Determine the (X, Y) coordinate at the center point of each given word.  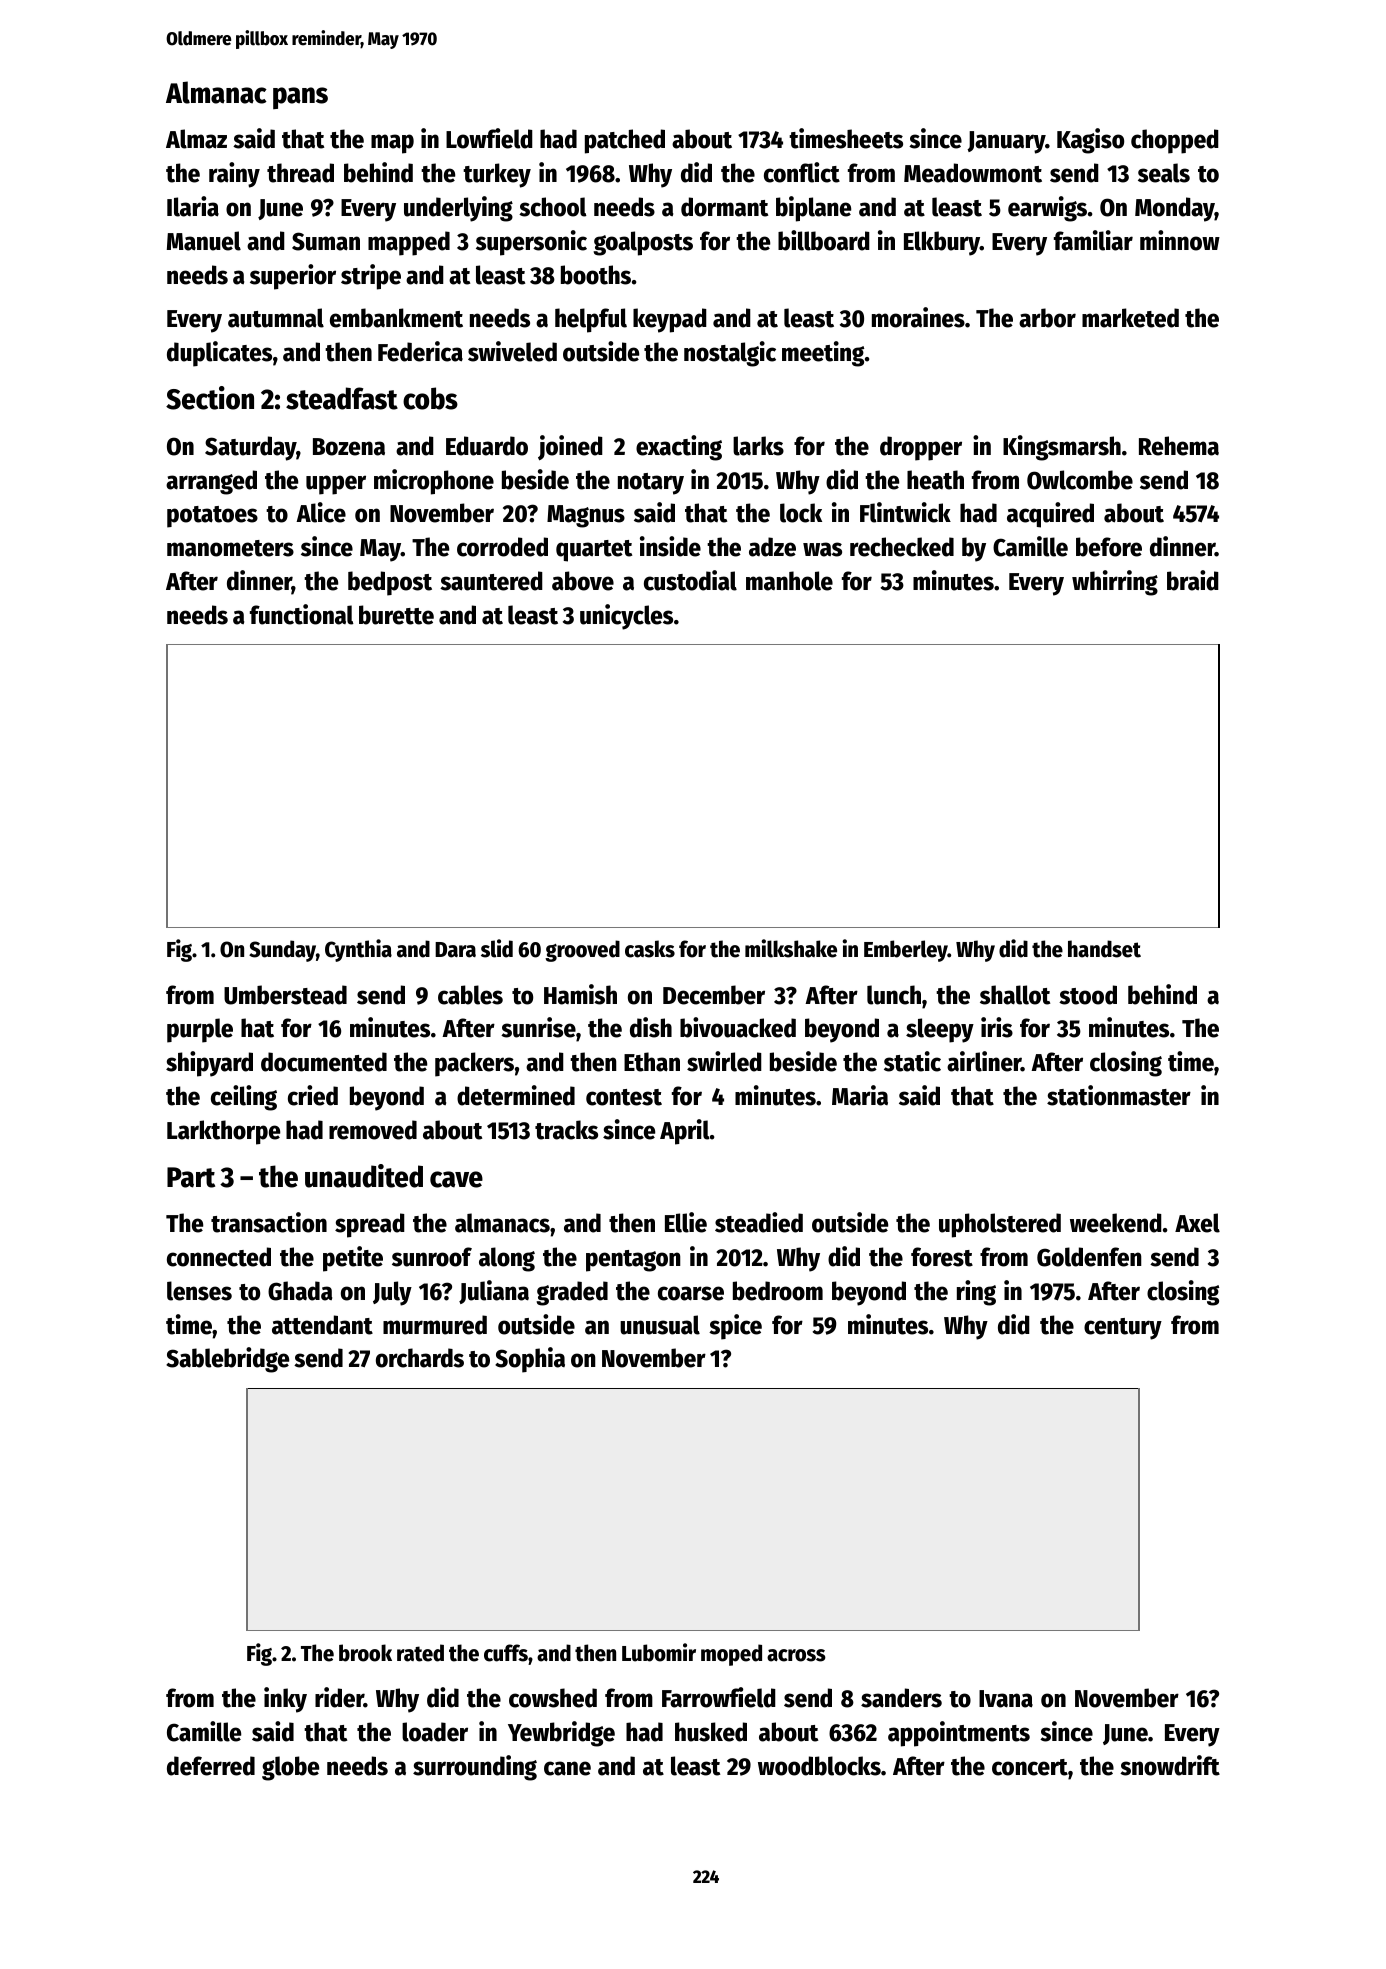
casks (650, 949)
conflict (802, 172)
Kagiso (1090, 141)
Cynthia (358, 950)
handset (1104, 949)
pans (300, 98)
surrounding (475, 1768)
